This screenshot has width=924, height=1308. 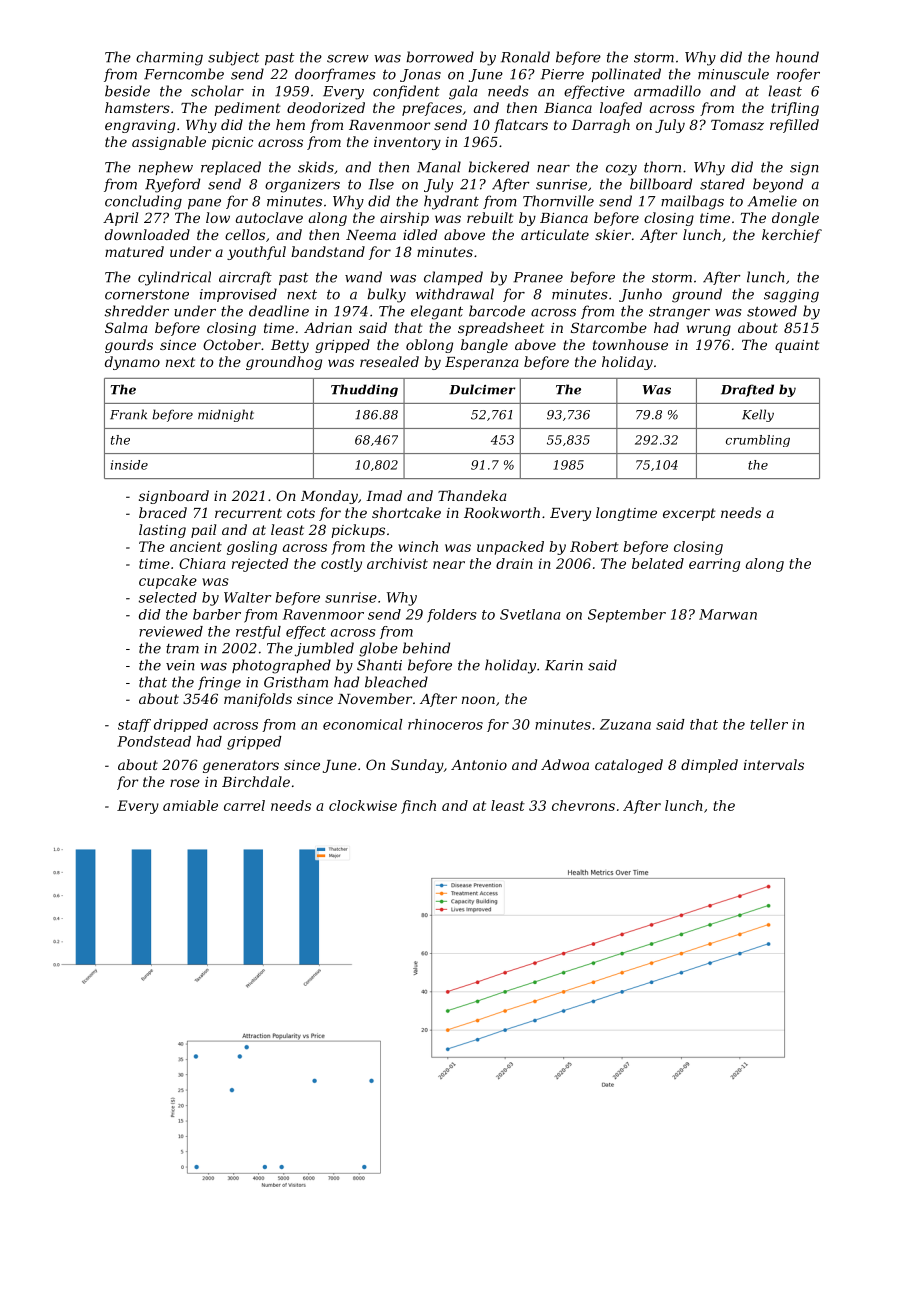 I want to click on Betty, so click(x=290, y=346).
